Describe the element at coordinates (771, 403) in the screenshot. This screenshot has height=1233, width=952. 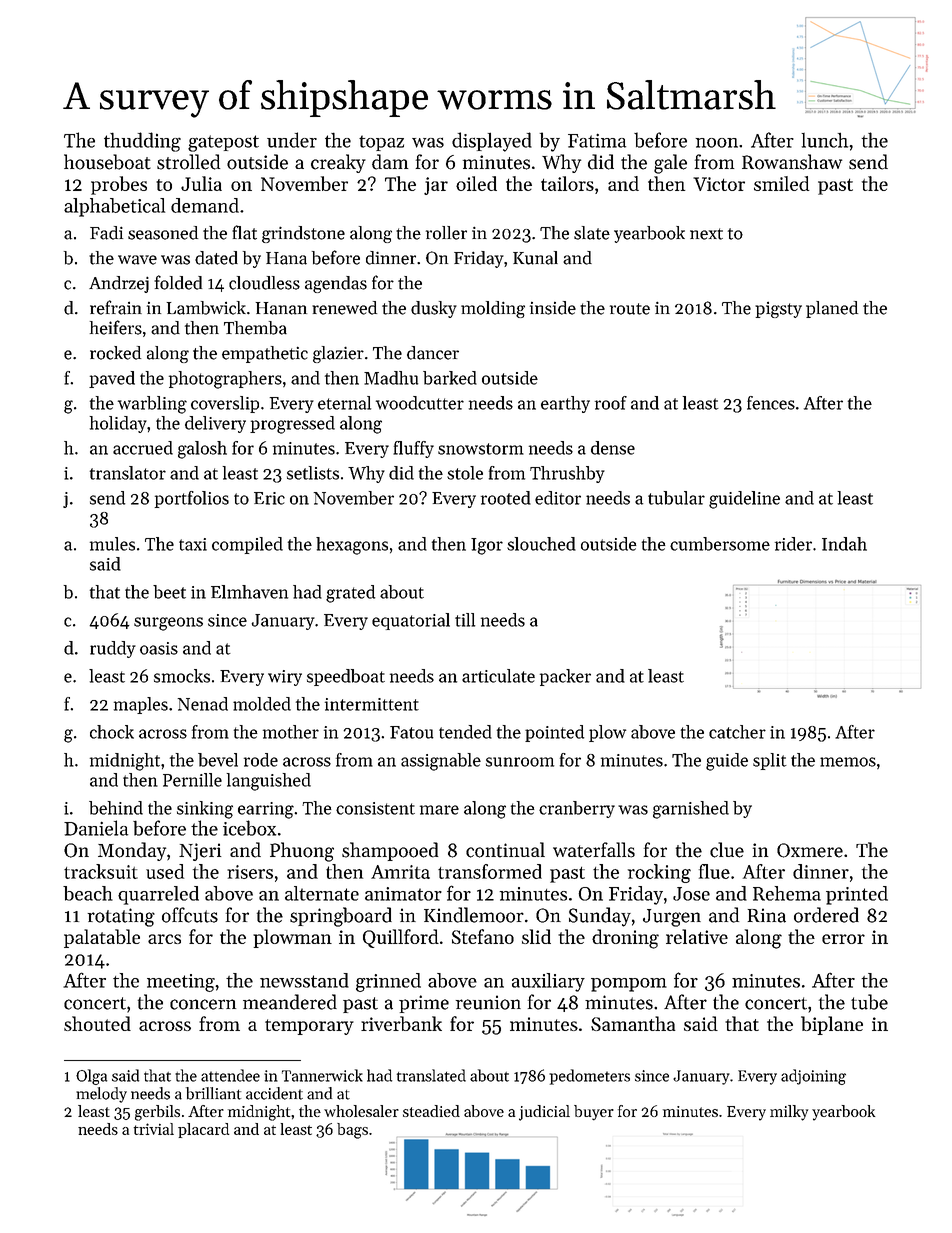
I see `fences` at that location.
